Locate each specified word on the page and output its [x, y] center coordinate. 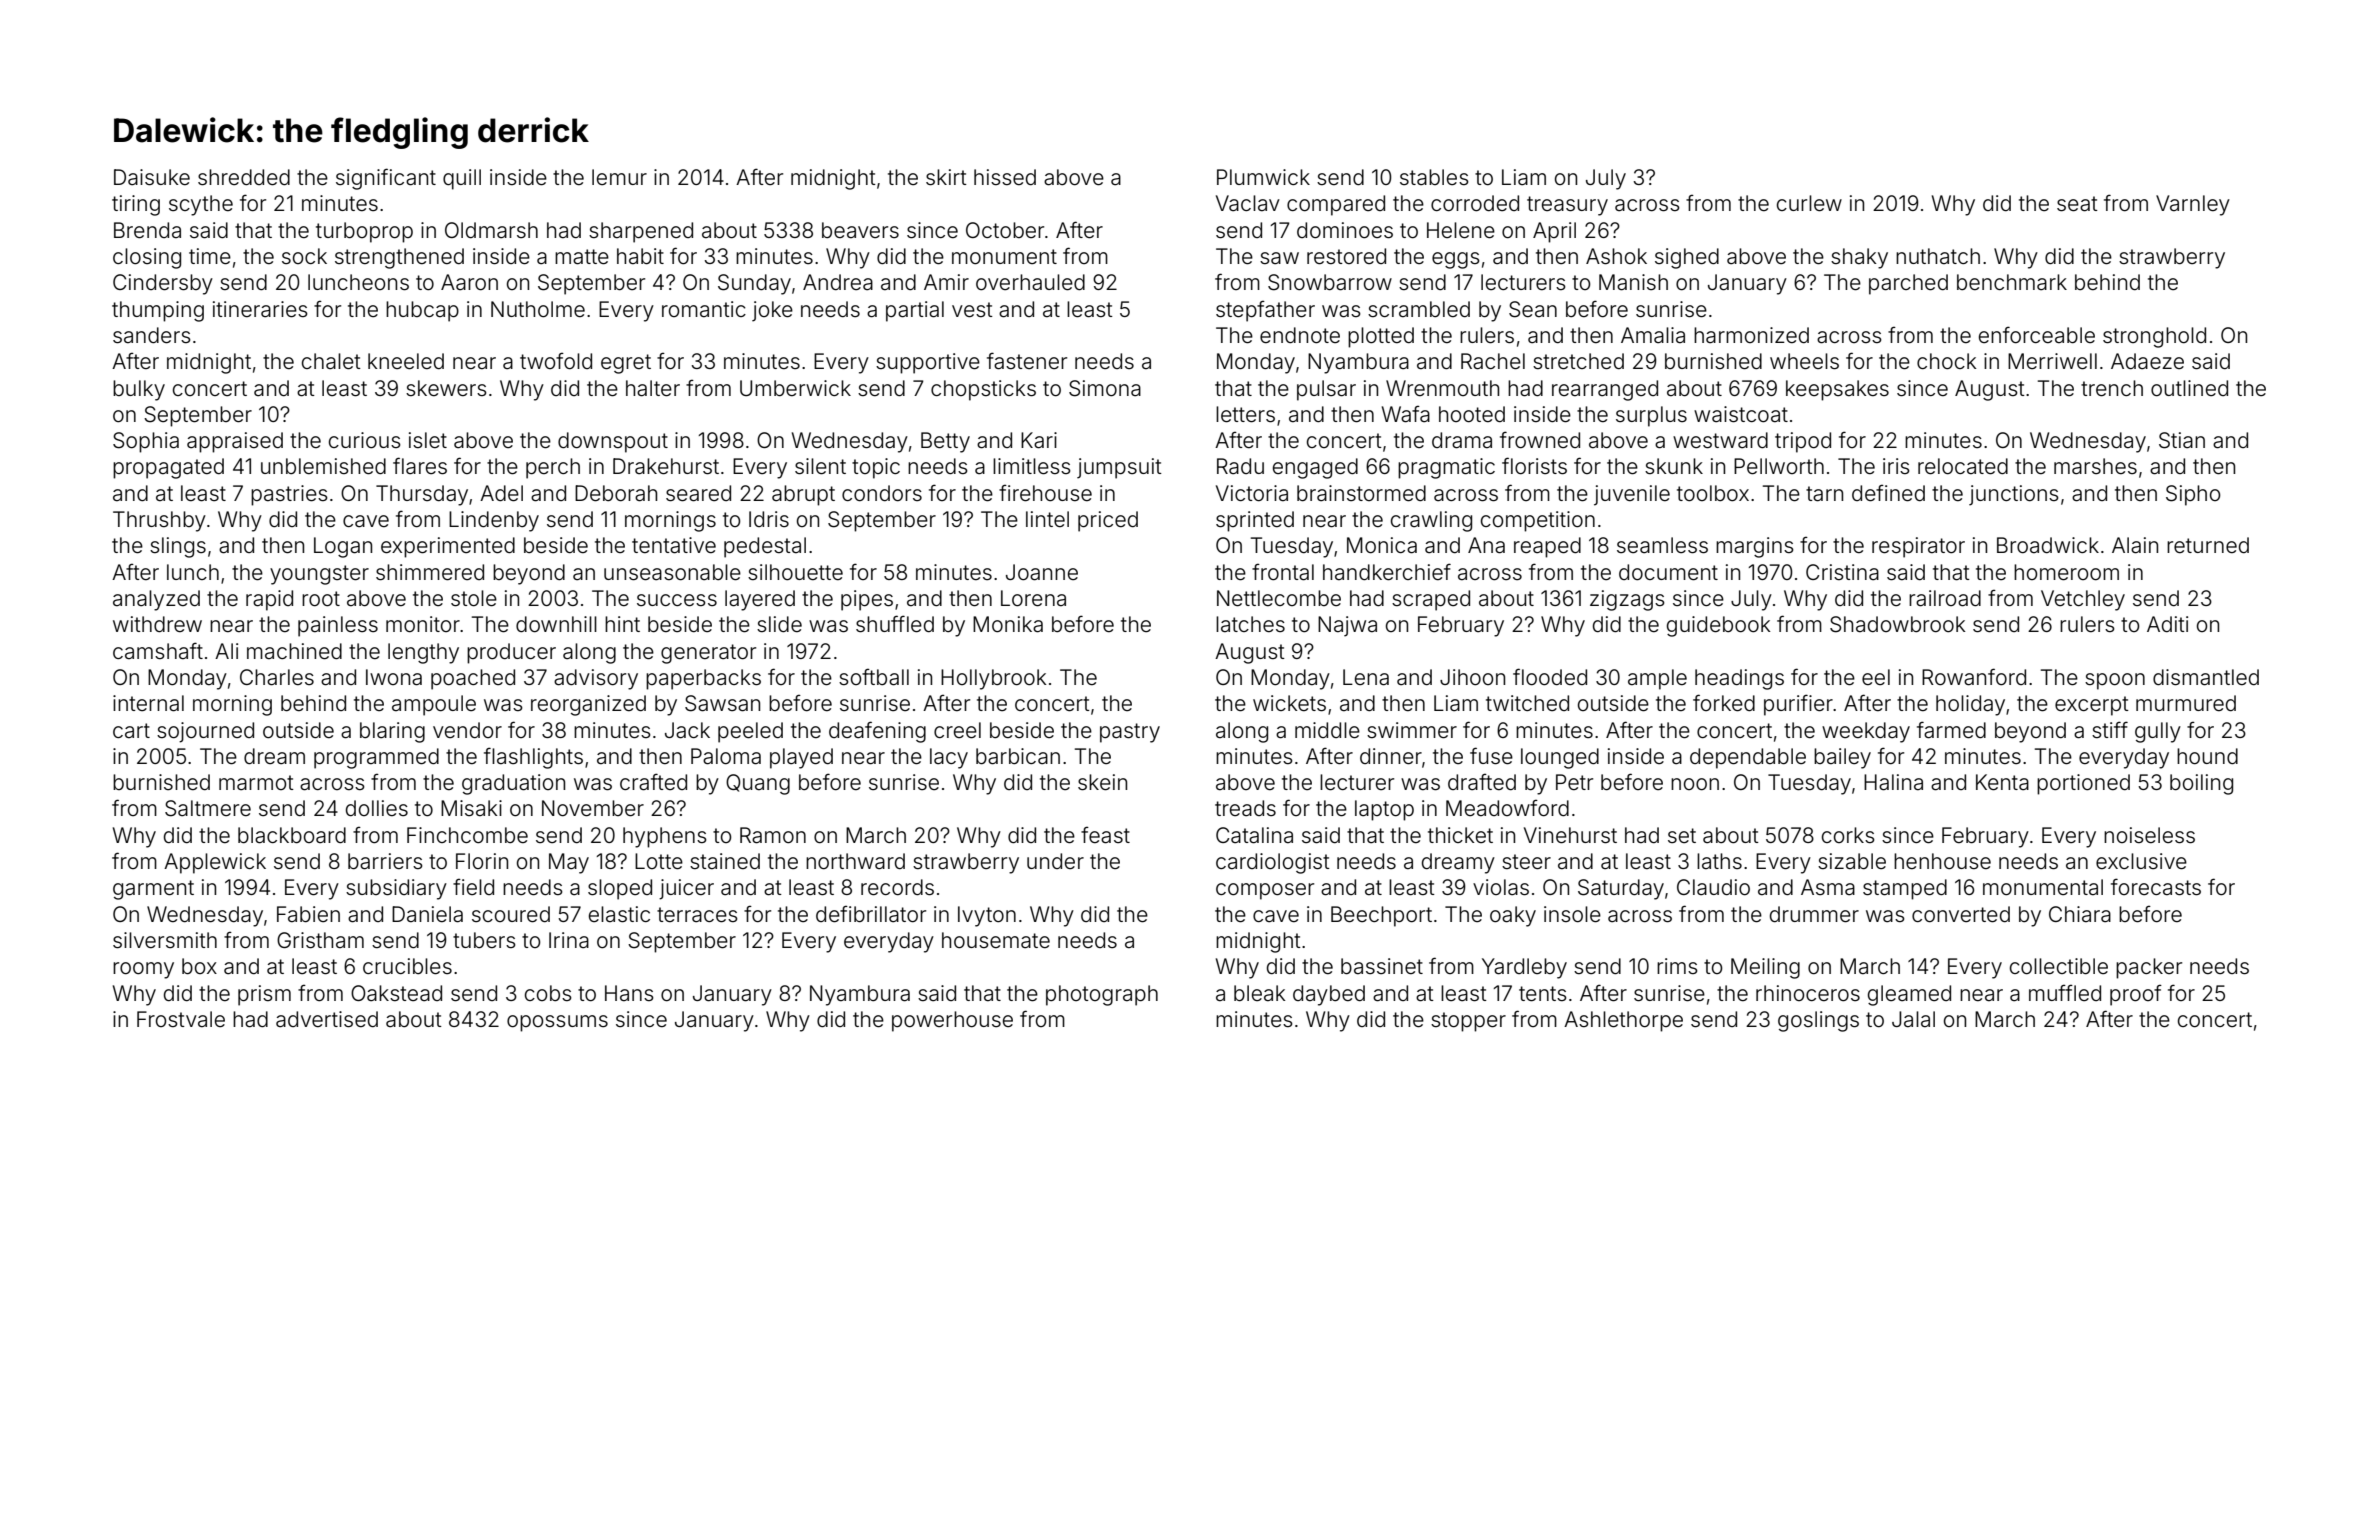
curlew [1809, 203]
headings [1739, 679]
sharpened [641, 232]
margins [1755, 547]
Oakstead [396, 993]
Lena [1366, 677]
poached [473, 679]
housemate [996, 940]
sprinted [1255, 521]
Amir [946, 282]
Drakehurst [666, 466]
